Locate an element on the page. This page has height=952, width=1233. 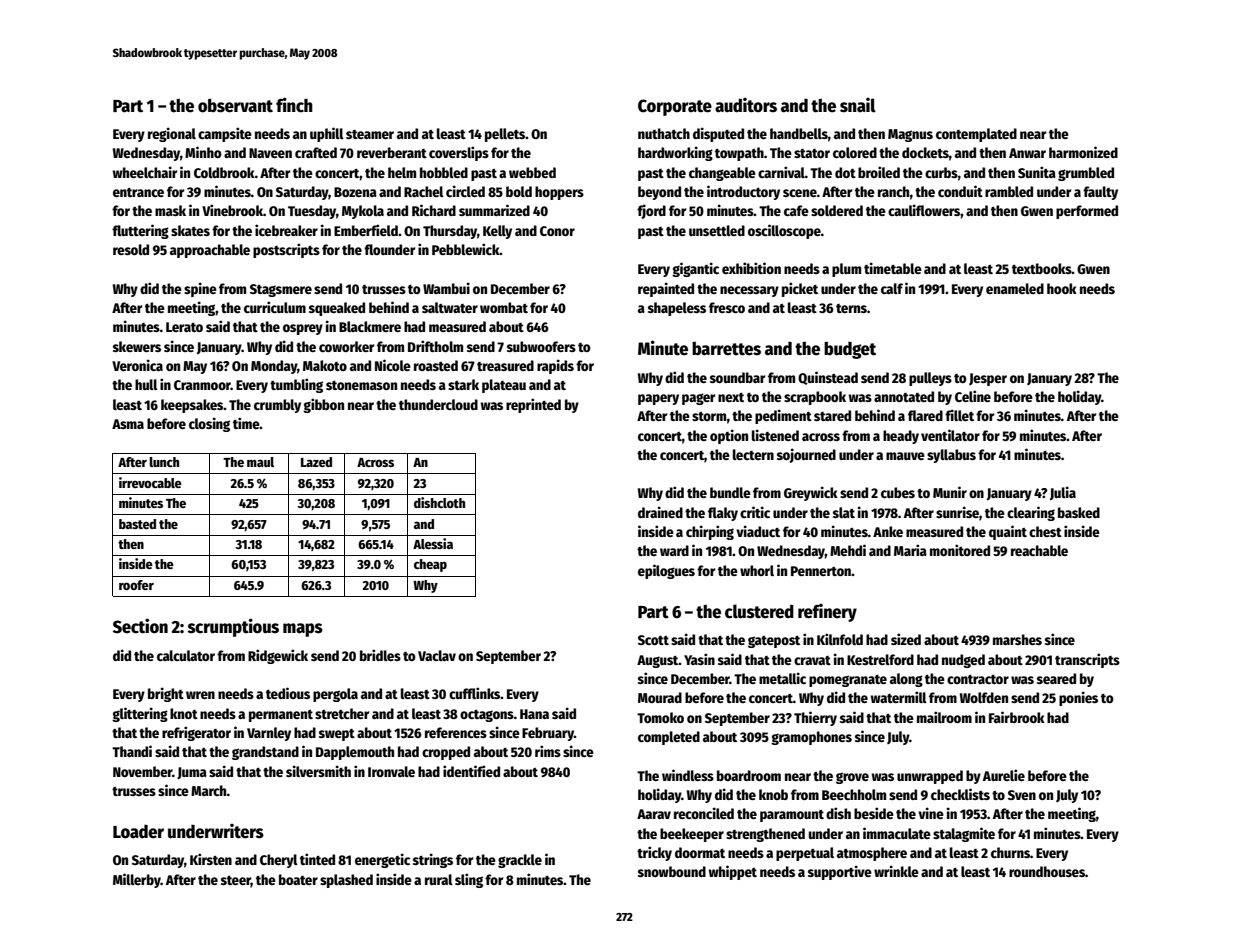
observant is located at coordinates (235, 105).
